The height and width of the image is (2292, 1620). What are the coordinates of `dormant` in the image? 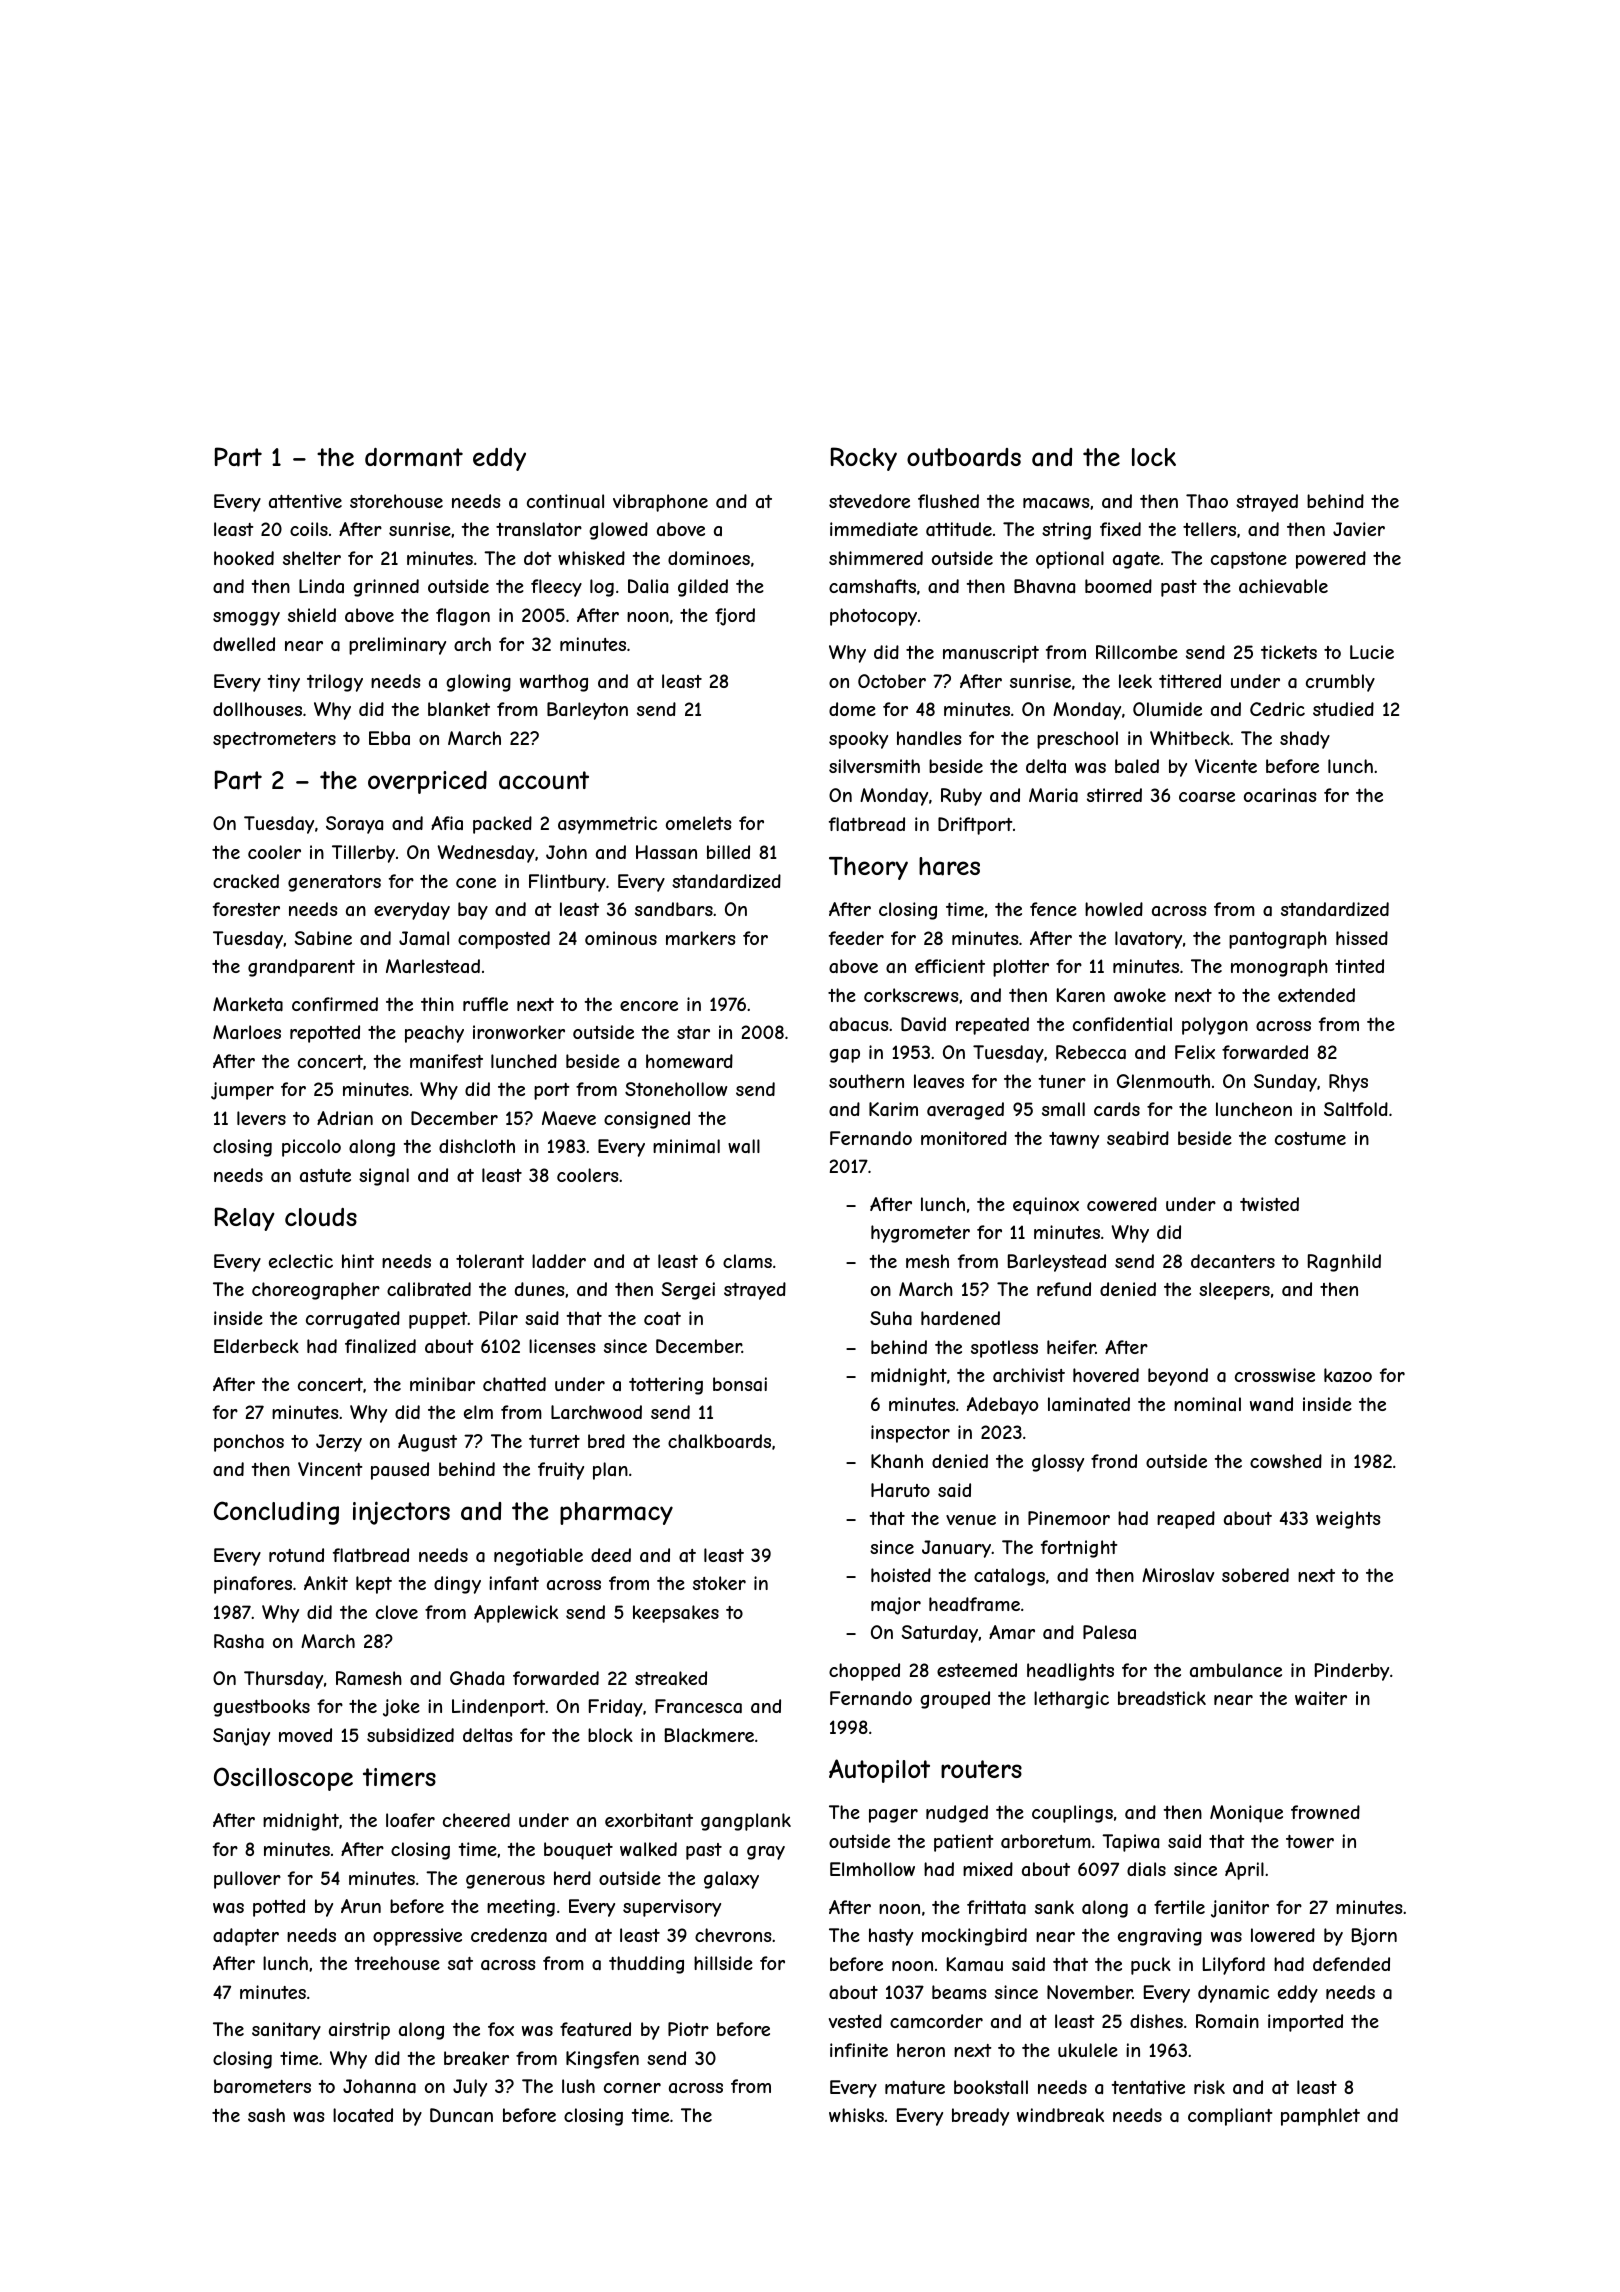 It's located at (414, 457).
